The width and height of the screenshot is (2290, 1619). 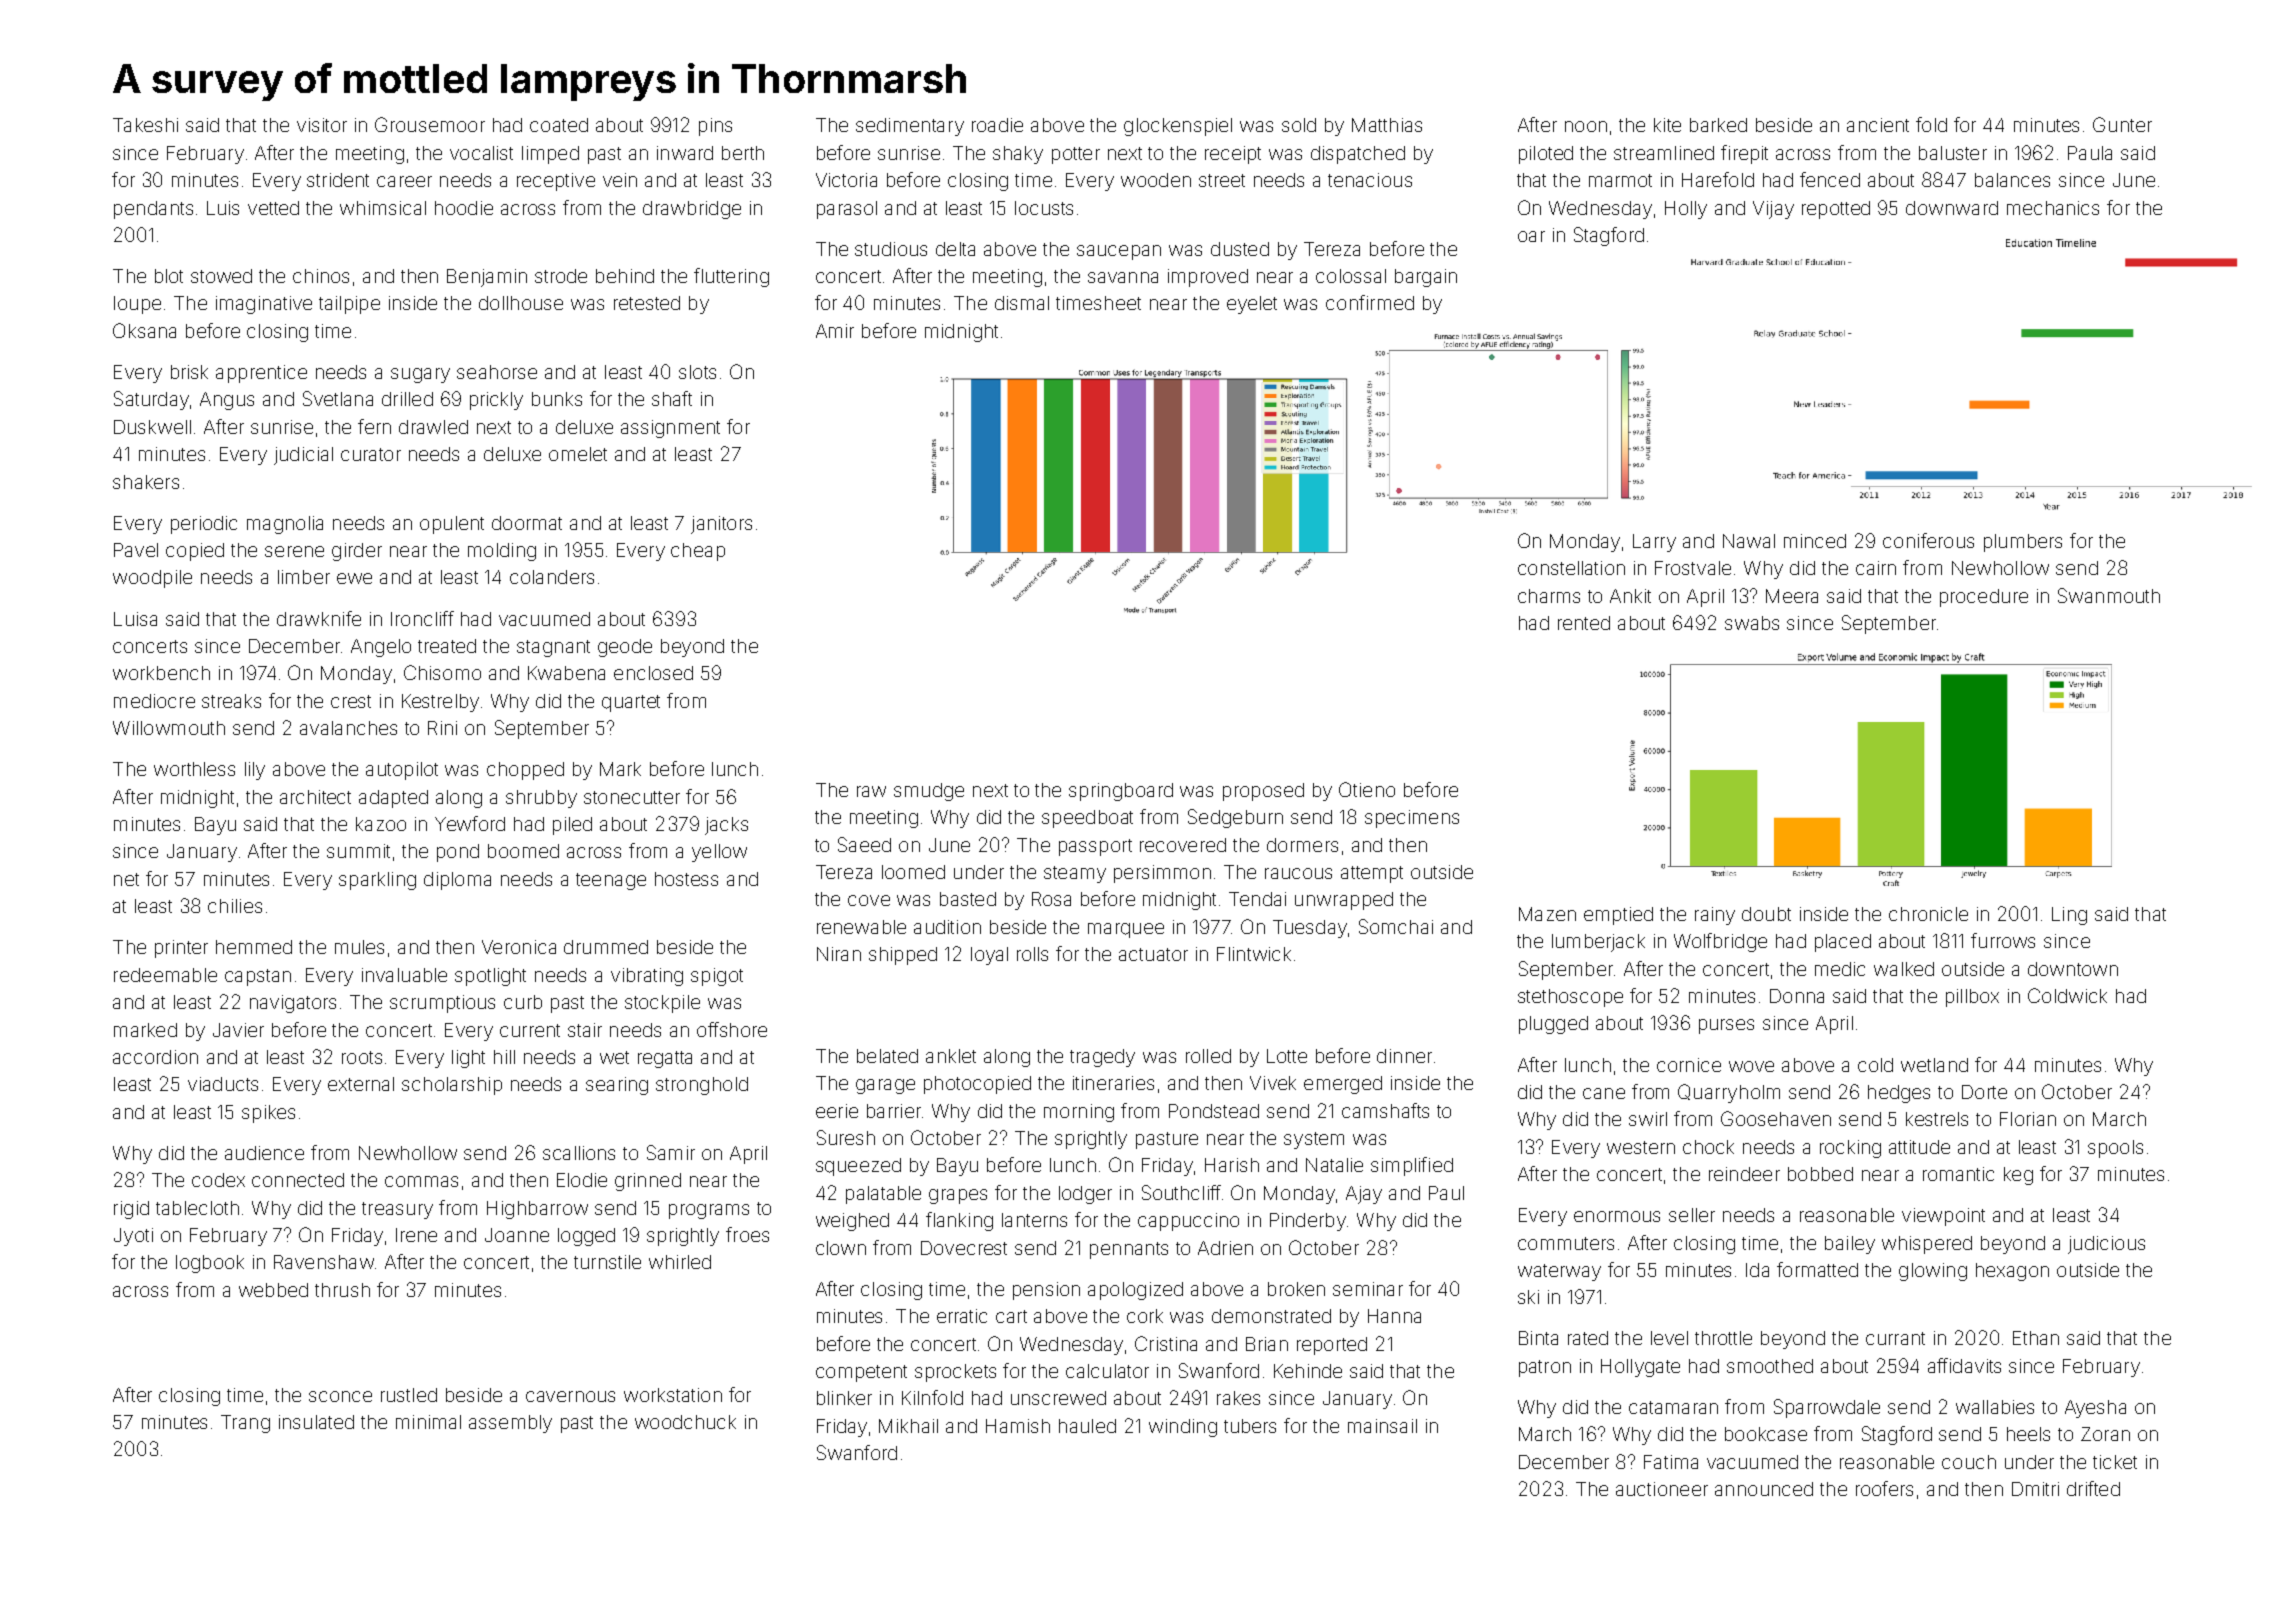 What do you see at coordinates (1129, 1250) in the screenshot?
I see `pennants` at bounding box center [1129, 1250].
